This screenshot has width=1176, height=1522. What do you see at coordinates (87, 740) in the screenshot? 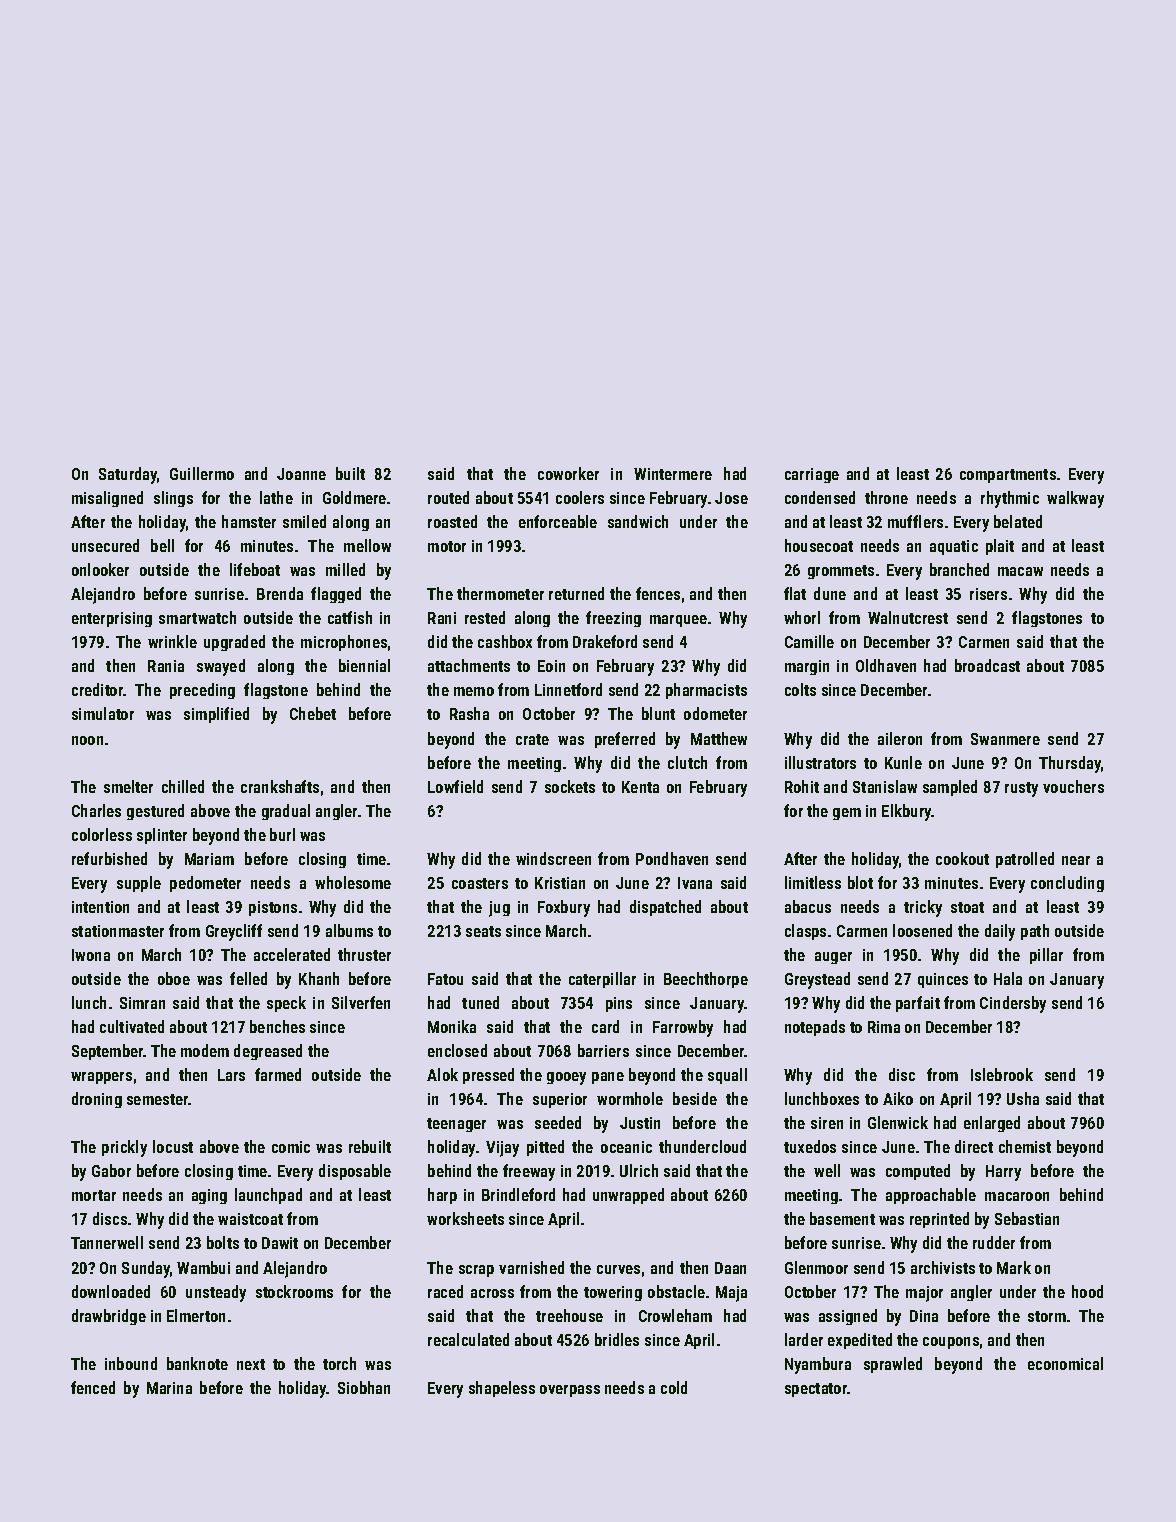
I see `noon` at bounding box center [87, 740].
